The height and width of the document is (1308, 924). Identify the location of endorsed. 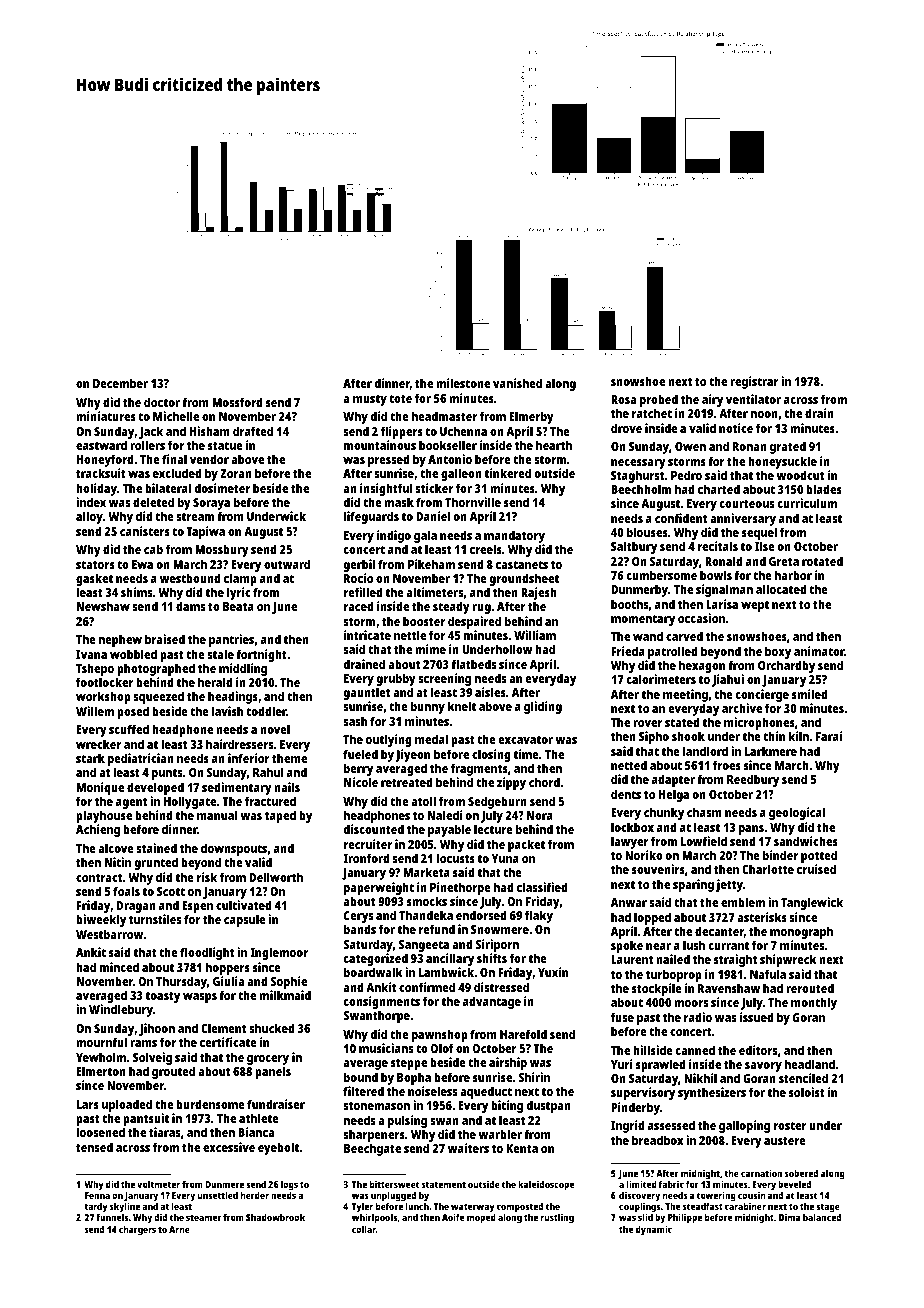
(481, 915).
